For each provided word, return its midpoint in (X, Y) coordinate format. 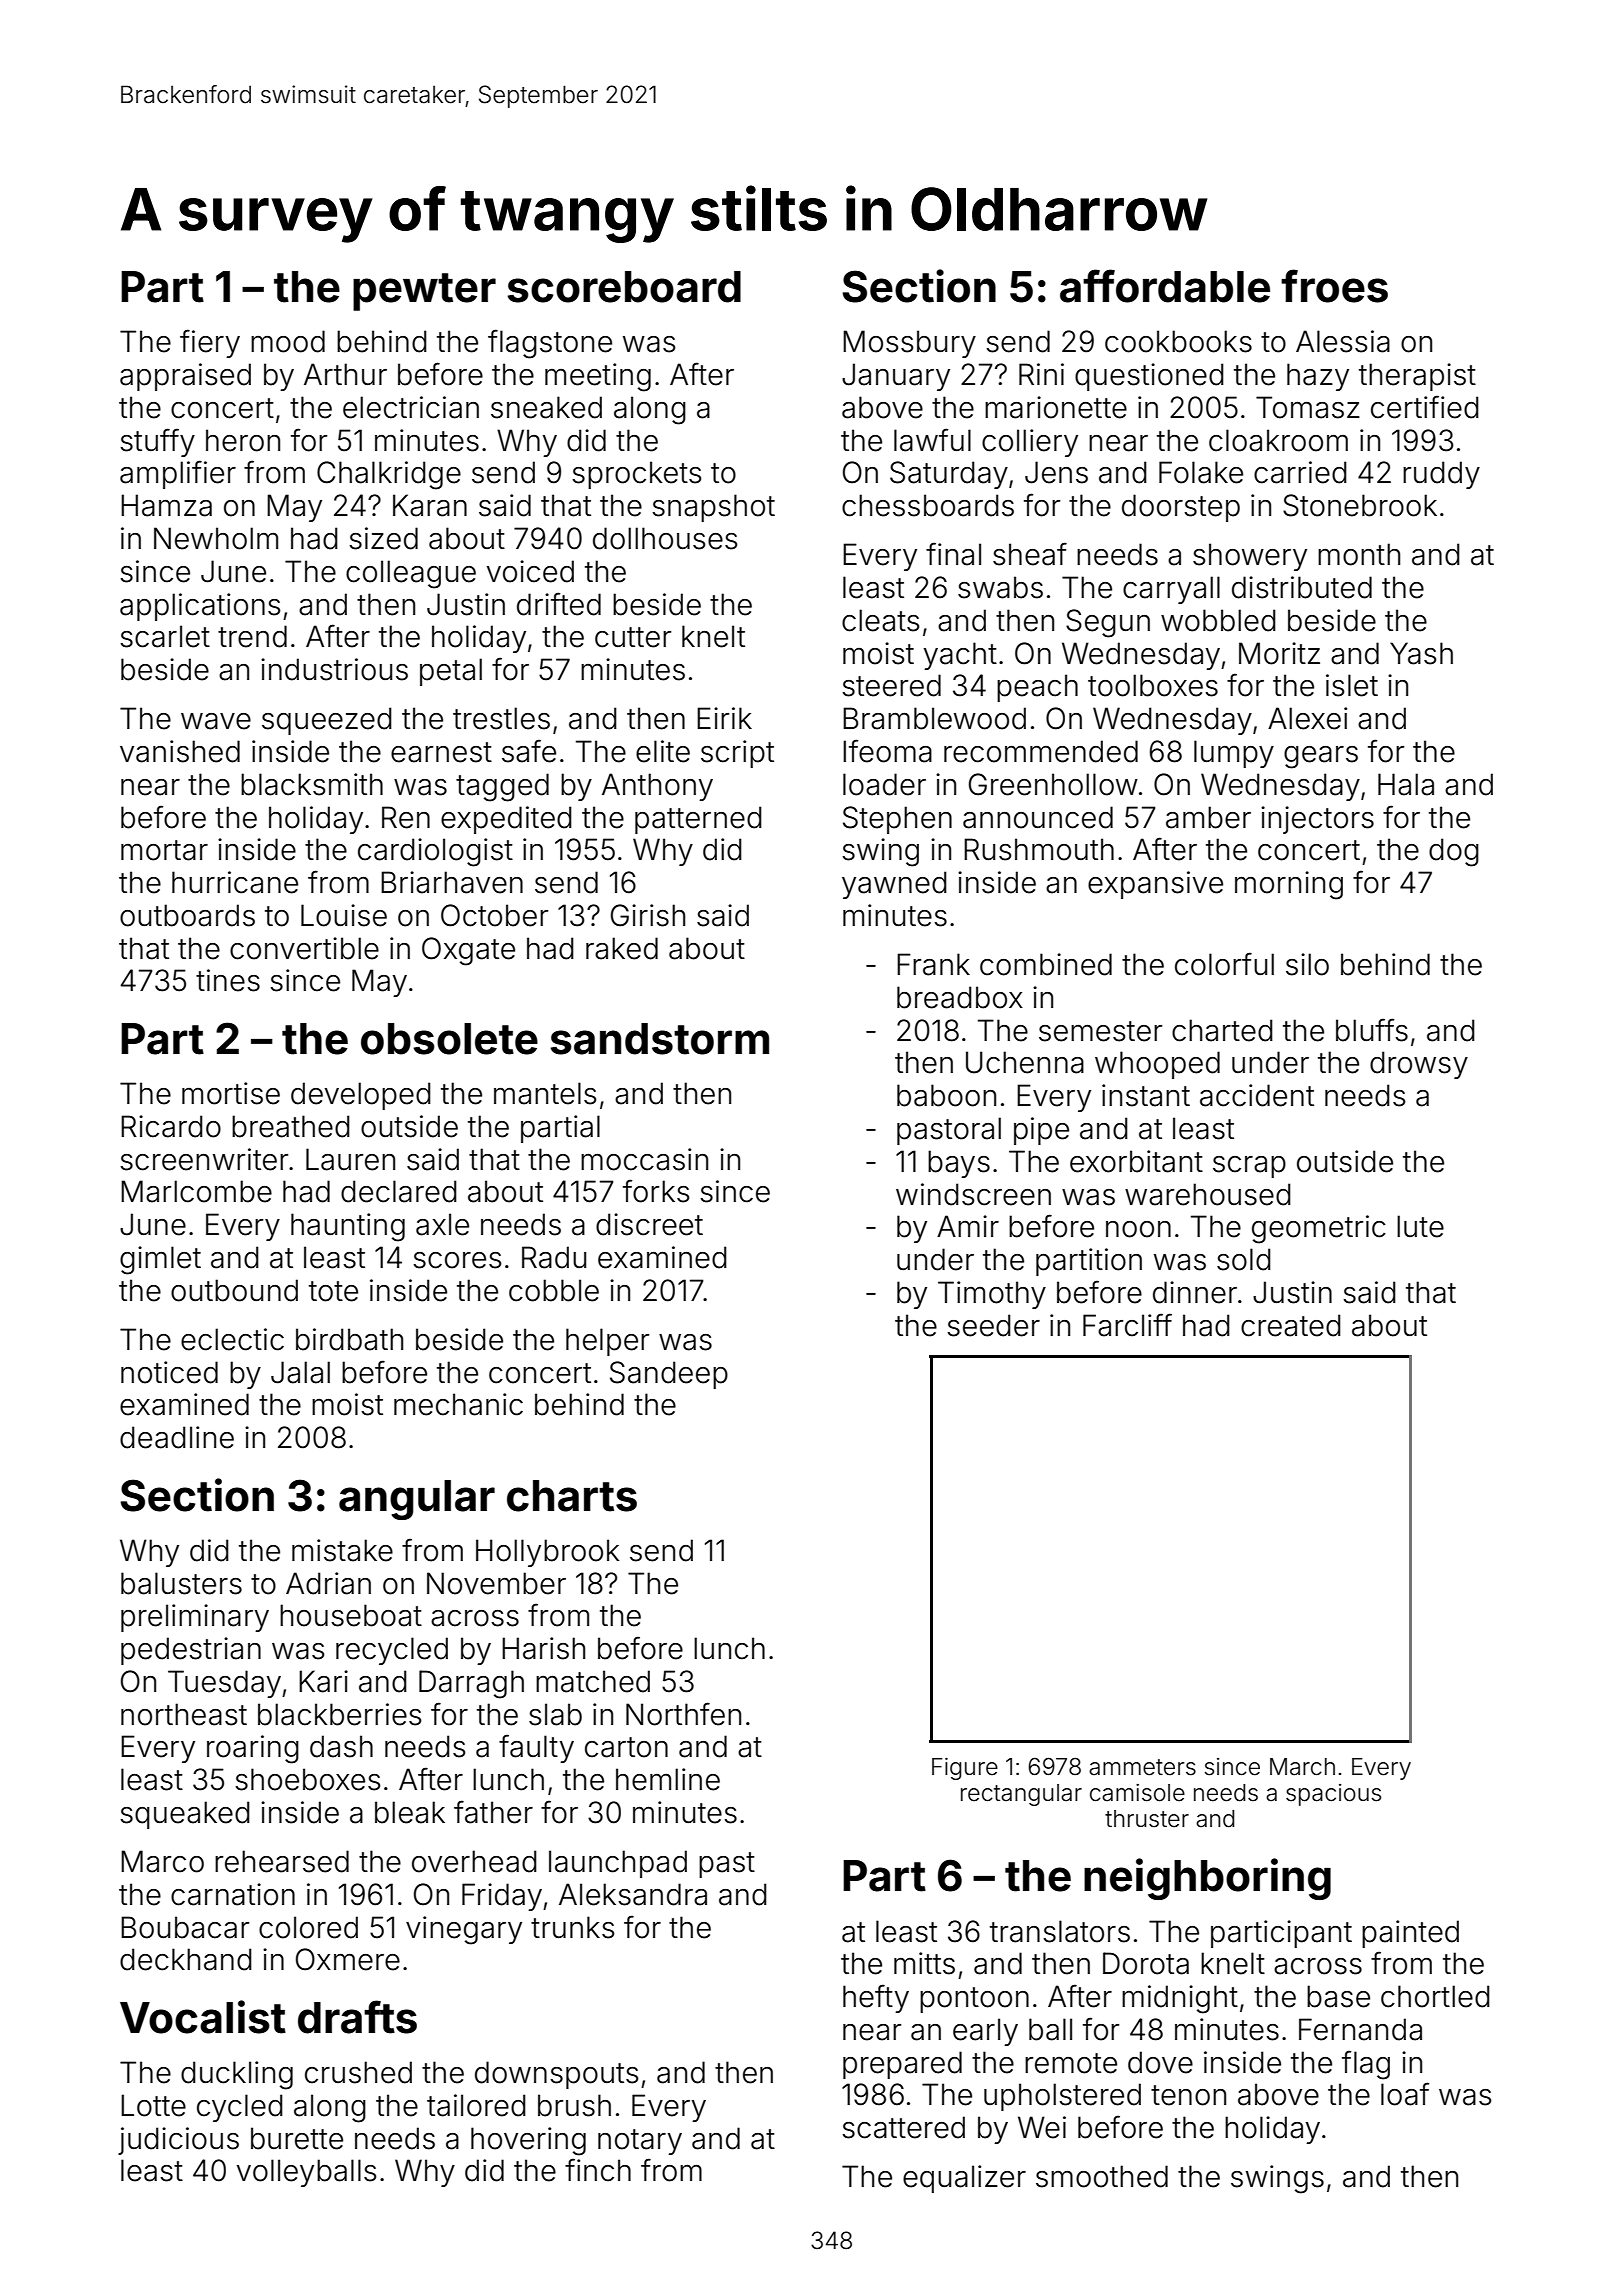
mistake (342, 1550)
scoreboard (624, 287)
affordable (1165, 286)
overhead (474, 1861)
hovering (528, 2141)
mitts (924, 1963)
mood (288, 341)
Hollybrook (548, 1553)
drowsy (1419, 1065)
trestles (501, 718)
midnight (1180, 1999)
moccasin (644, 1159)
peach (1037, 688)
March (1302, 1767)
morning (1289, 885)
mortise (231, 1093)
